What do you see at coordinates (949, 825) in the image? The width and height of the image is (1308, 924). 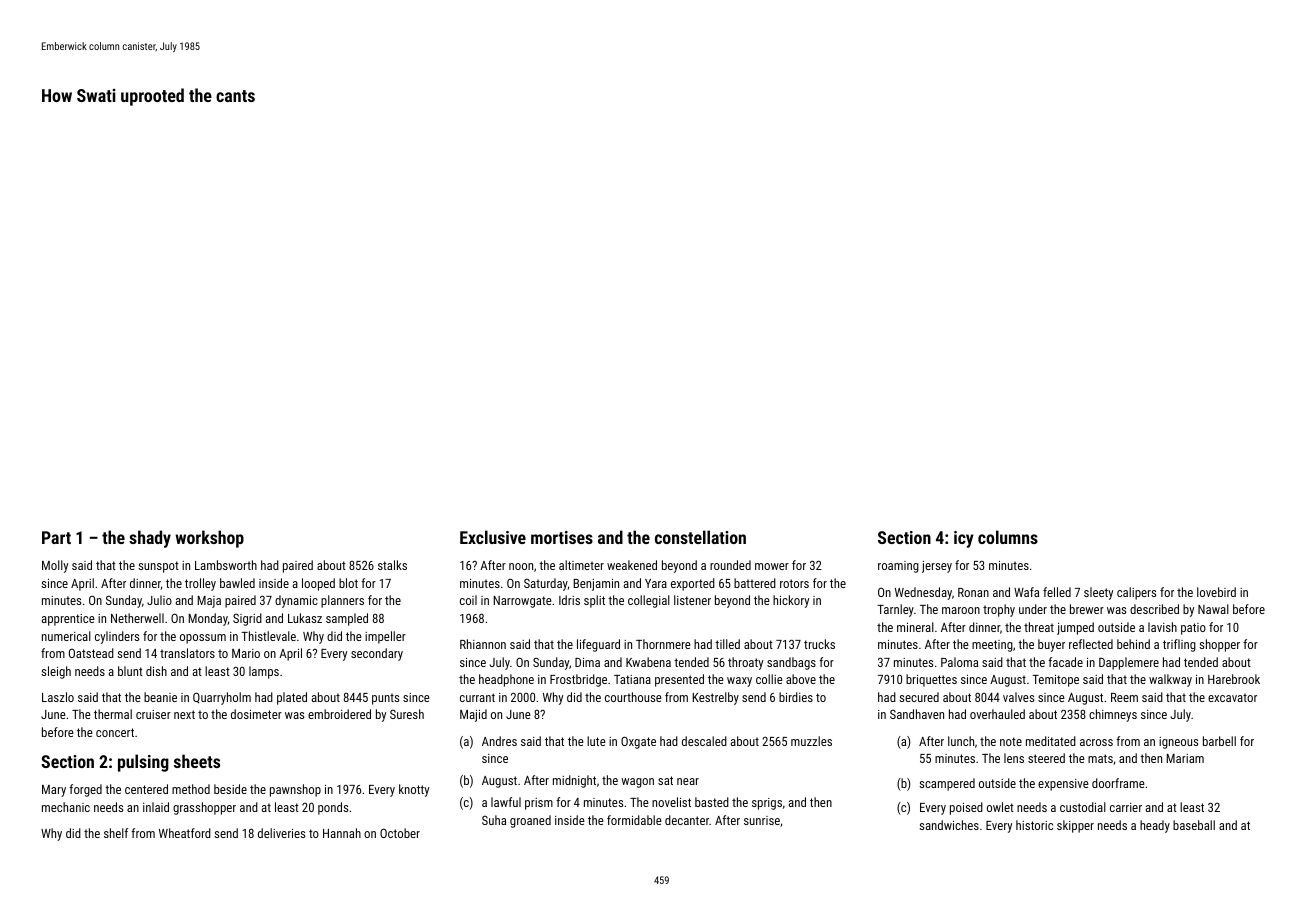 I see `sandwiches` at bounding box center [949, 825].
